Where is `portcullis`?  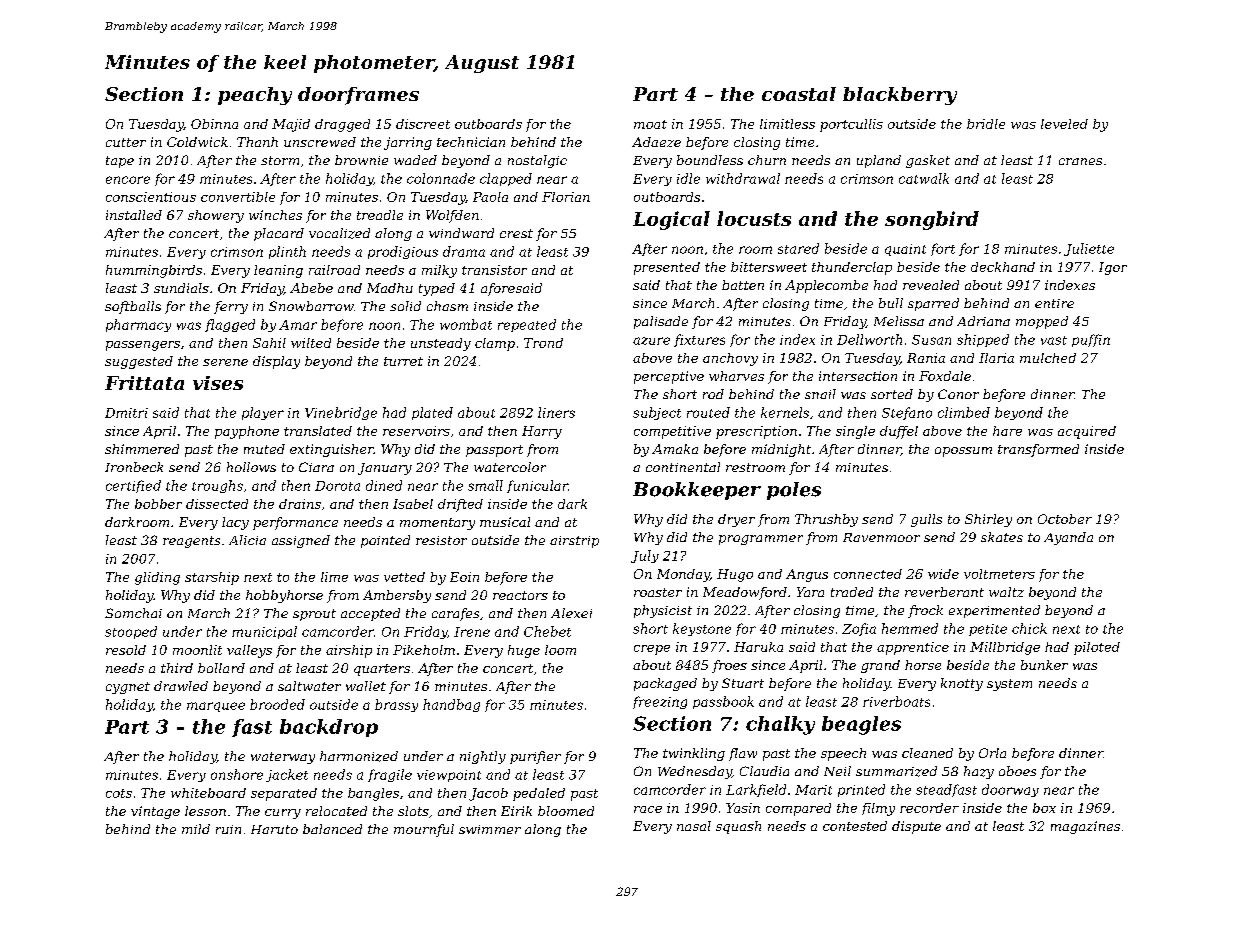 portcullis is located at coordinates (851, 125).
